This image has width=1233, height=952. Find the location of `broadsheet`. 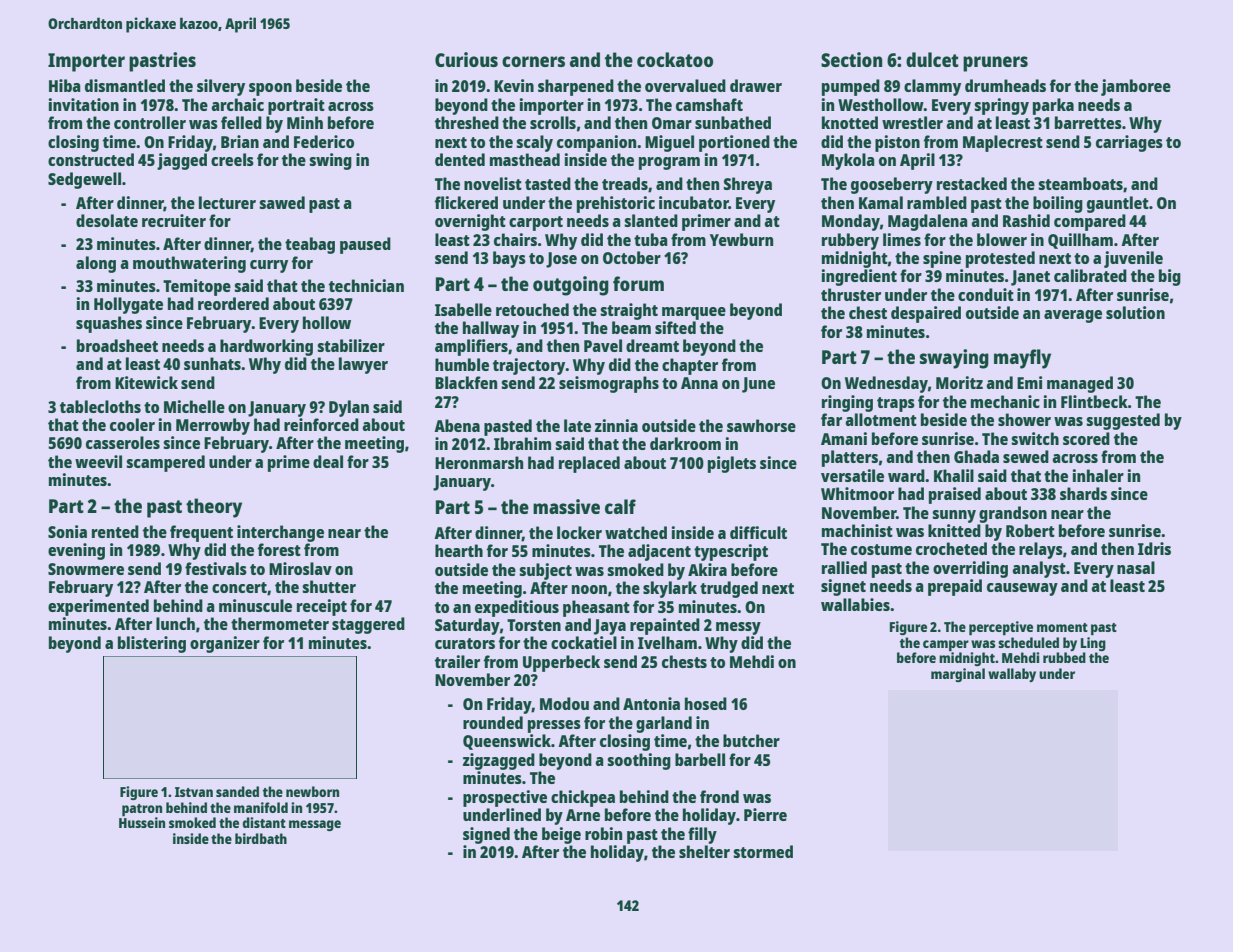

broadsheet is located at coordinates (117, 345).
